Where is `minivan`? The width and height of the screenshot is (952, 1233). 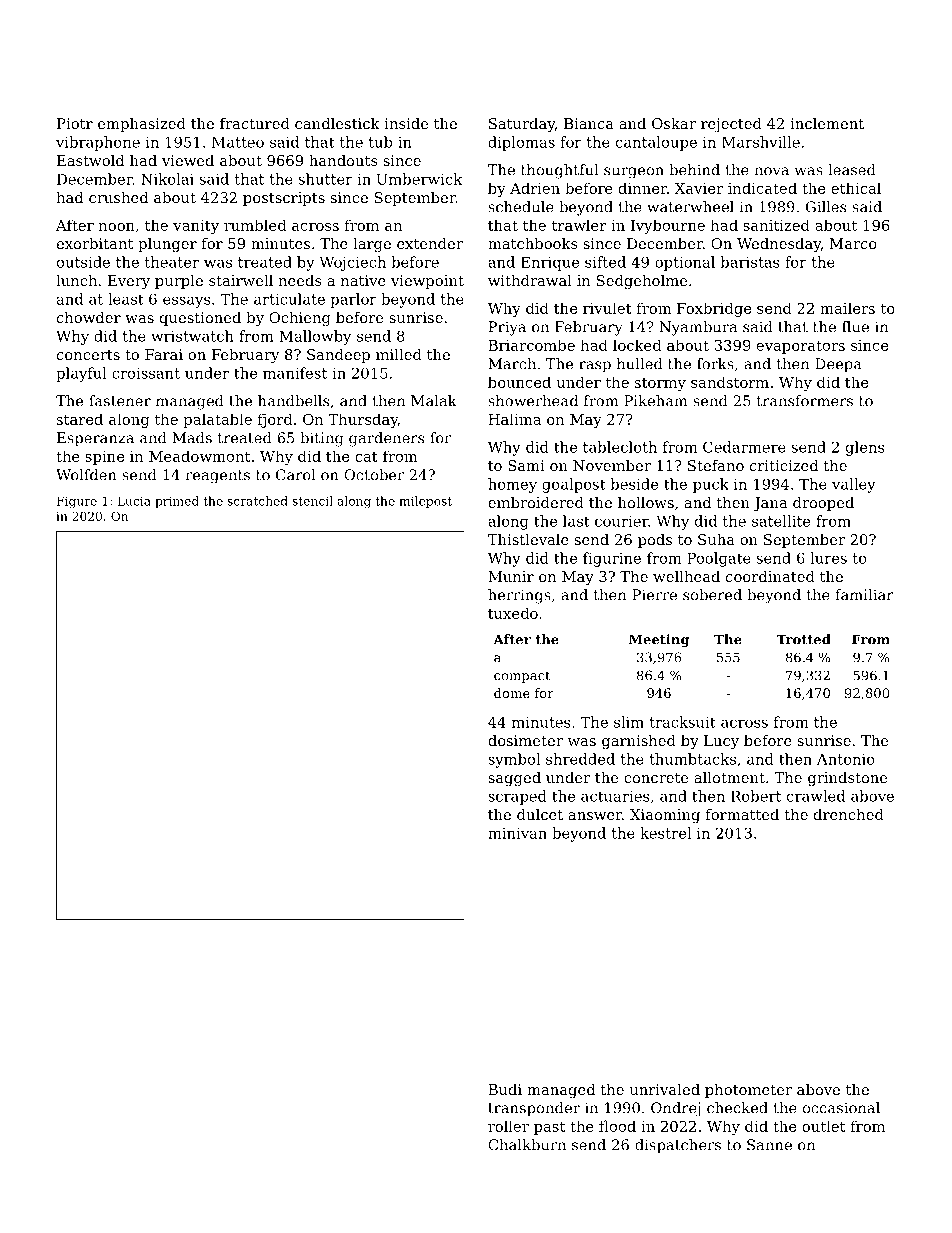
minivan is located at coordinates (517, 833).
